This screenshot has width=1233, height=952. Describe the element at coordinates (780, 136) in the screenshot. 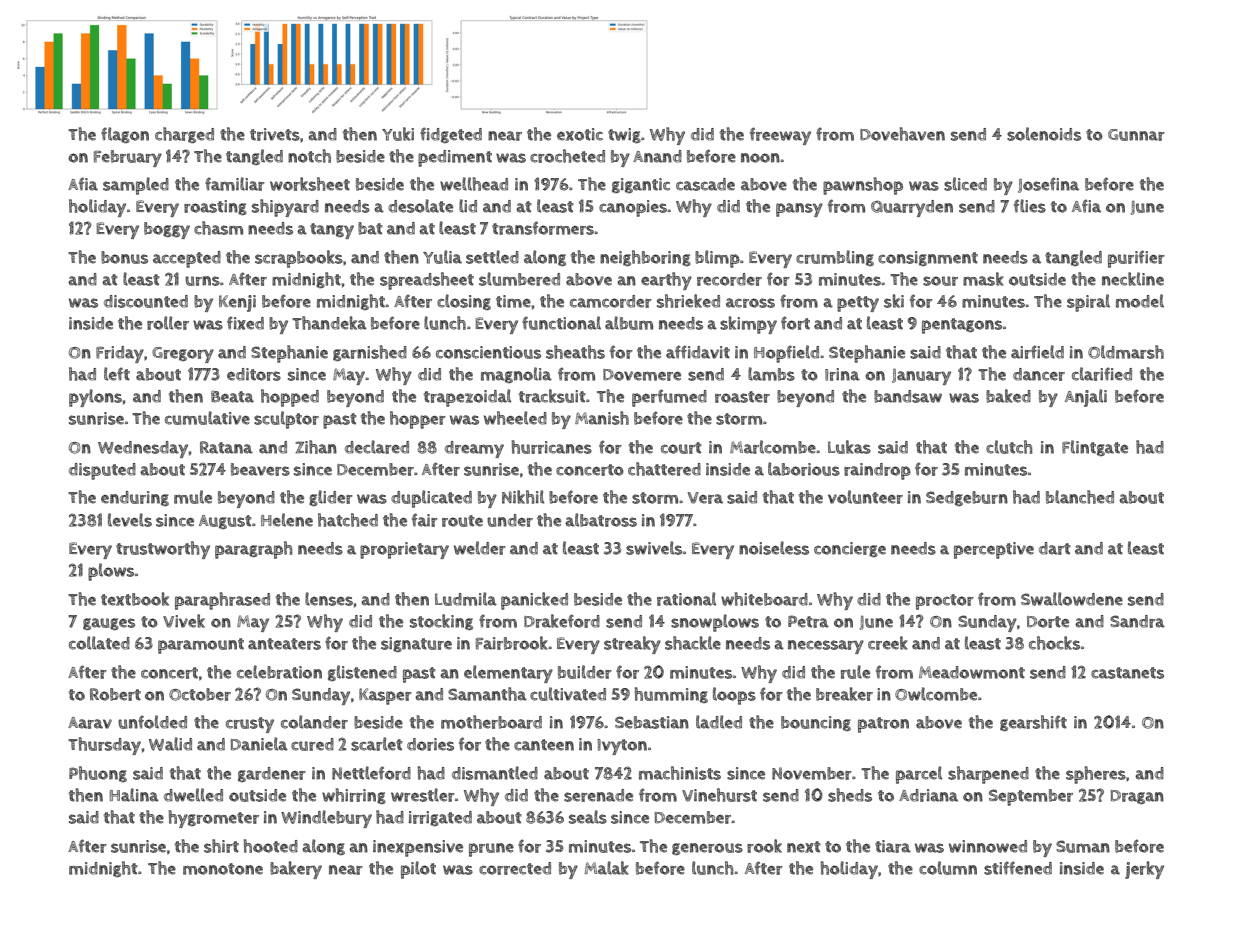

I see `freeway` at that location.
